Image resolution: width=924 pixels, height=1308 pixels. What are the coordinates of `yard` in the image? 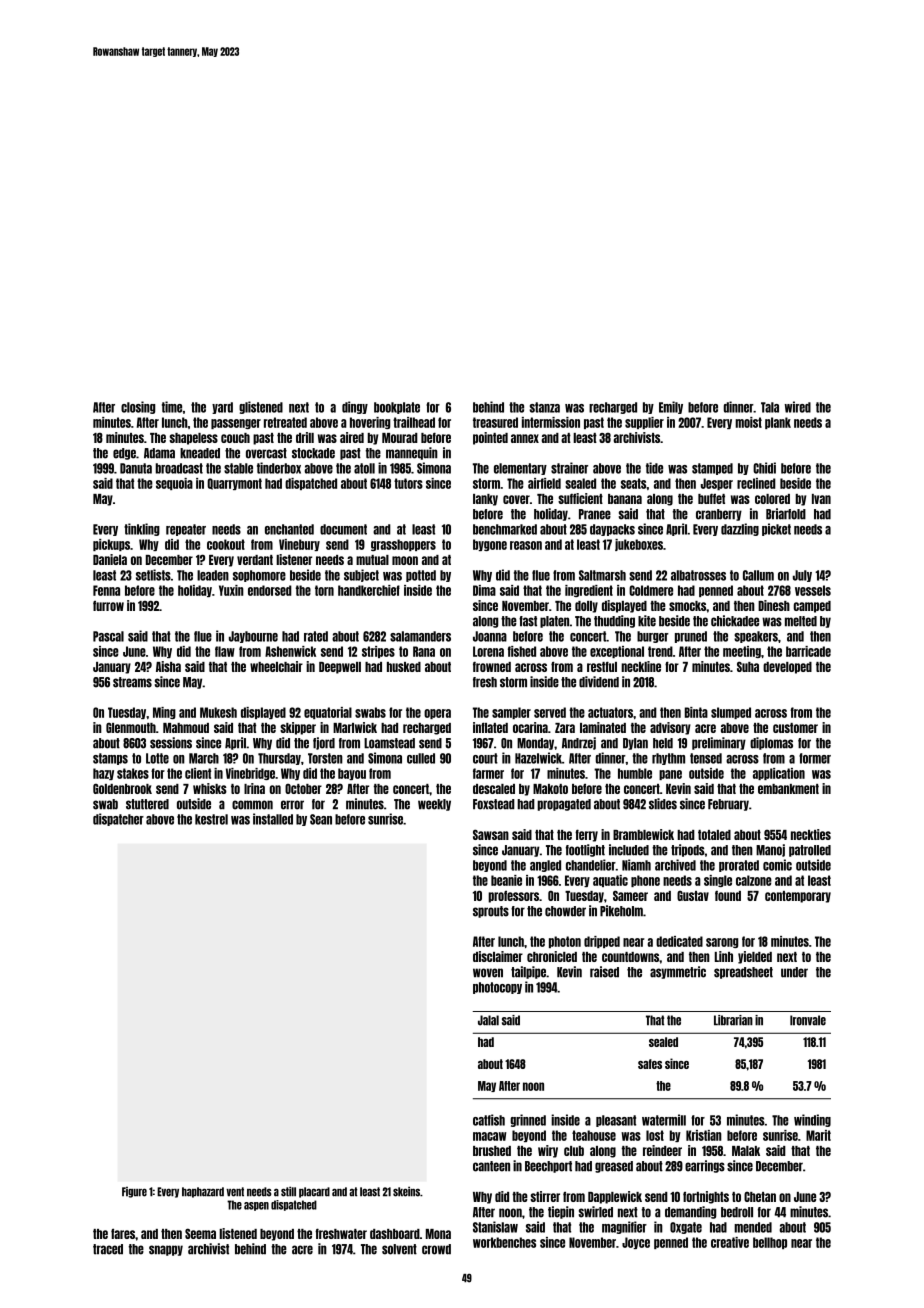 It's located at (222, 408).
